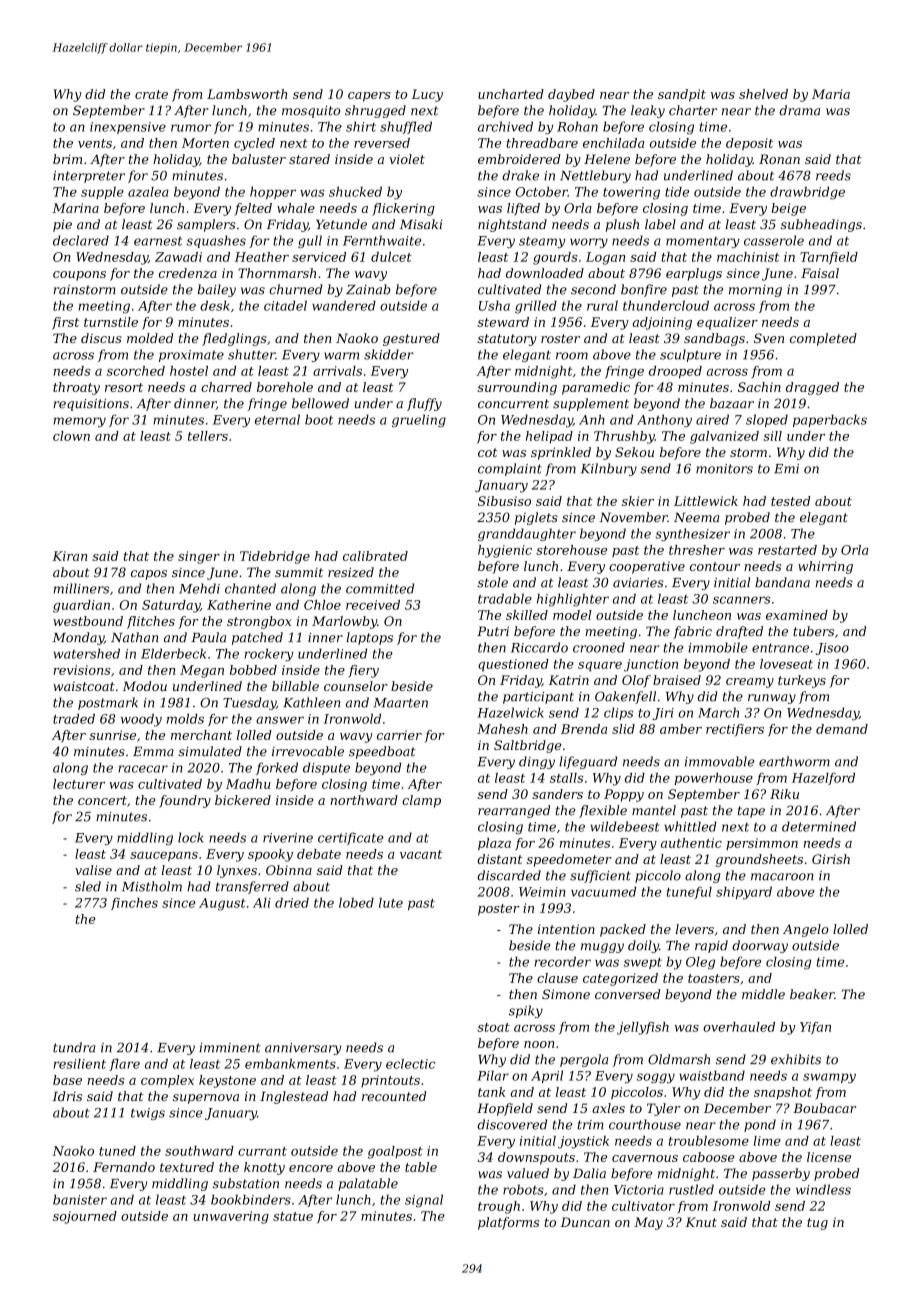 This screenshot has height=1308, width=924. What do you see at coordinates (191, 128) in the screenshot?
I see `rumor` at bounding box center [191, 128].
